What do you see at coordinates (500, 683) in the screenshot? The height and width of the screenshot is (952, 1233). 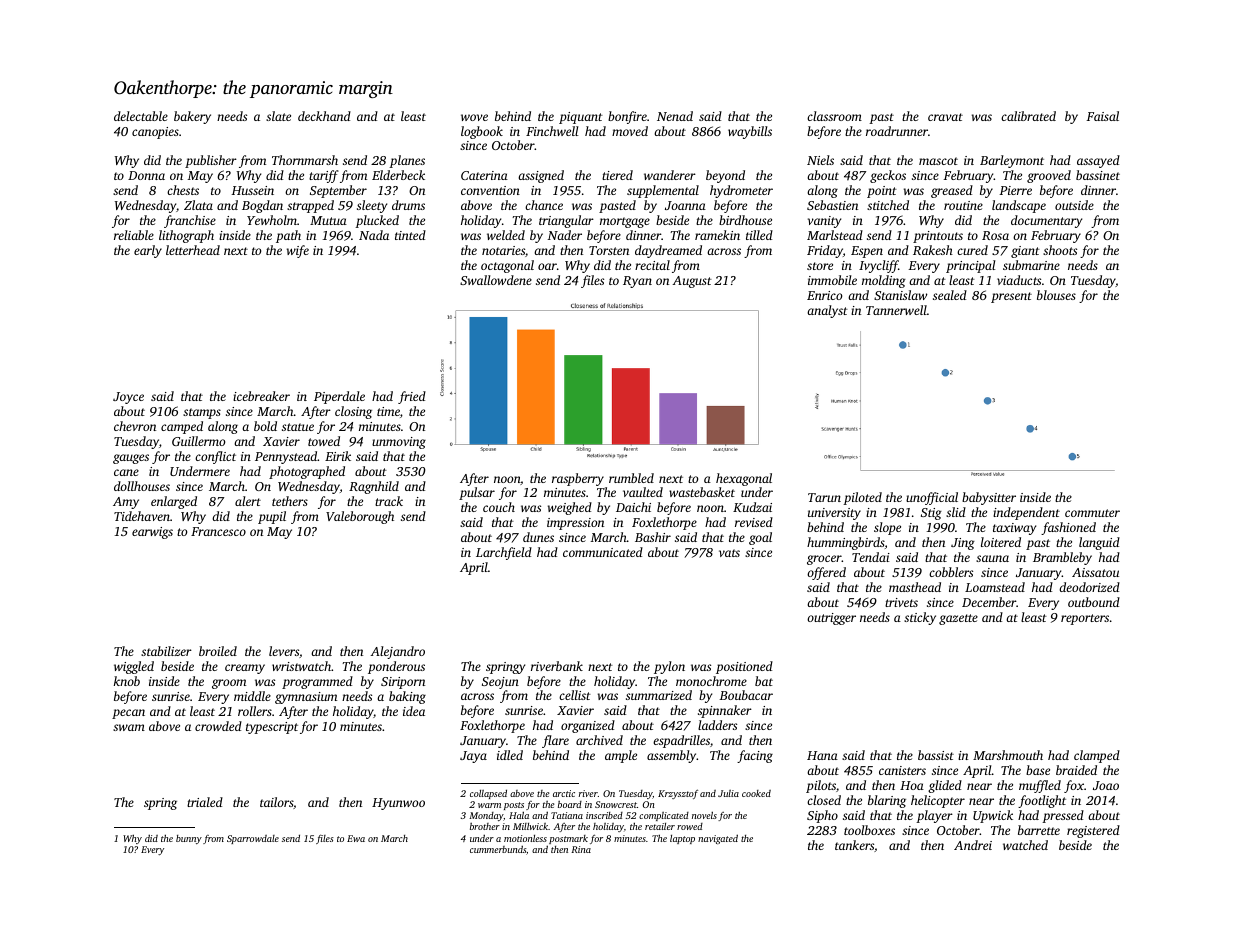 I see `Seojun` at bounding box center [500, 683].
